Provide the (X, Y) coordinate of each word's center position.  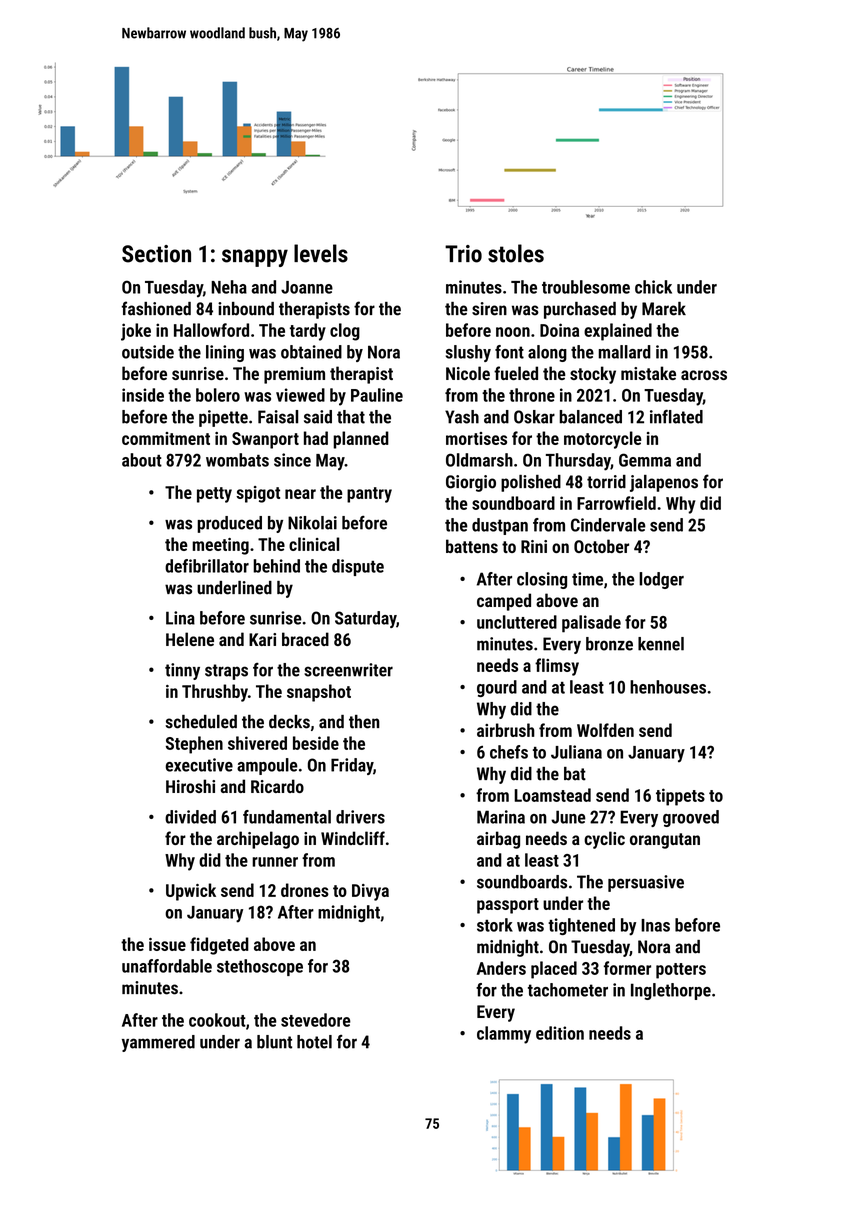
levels (321, 253)
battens (472, 546)
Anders (501, 968)
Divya (370, 892)
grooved (691, 818)
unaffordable (167, 966)
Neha (229, 287)
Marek (664, 309)
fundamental (287, 817)
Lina (180, 618)
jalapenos (664, 483)
